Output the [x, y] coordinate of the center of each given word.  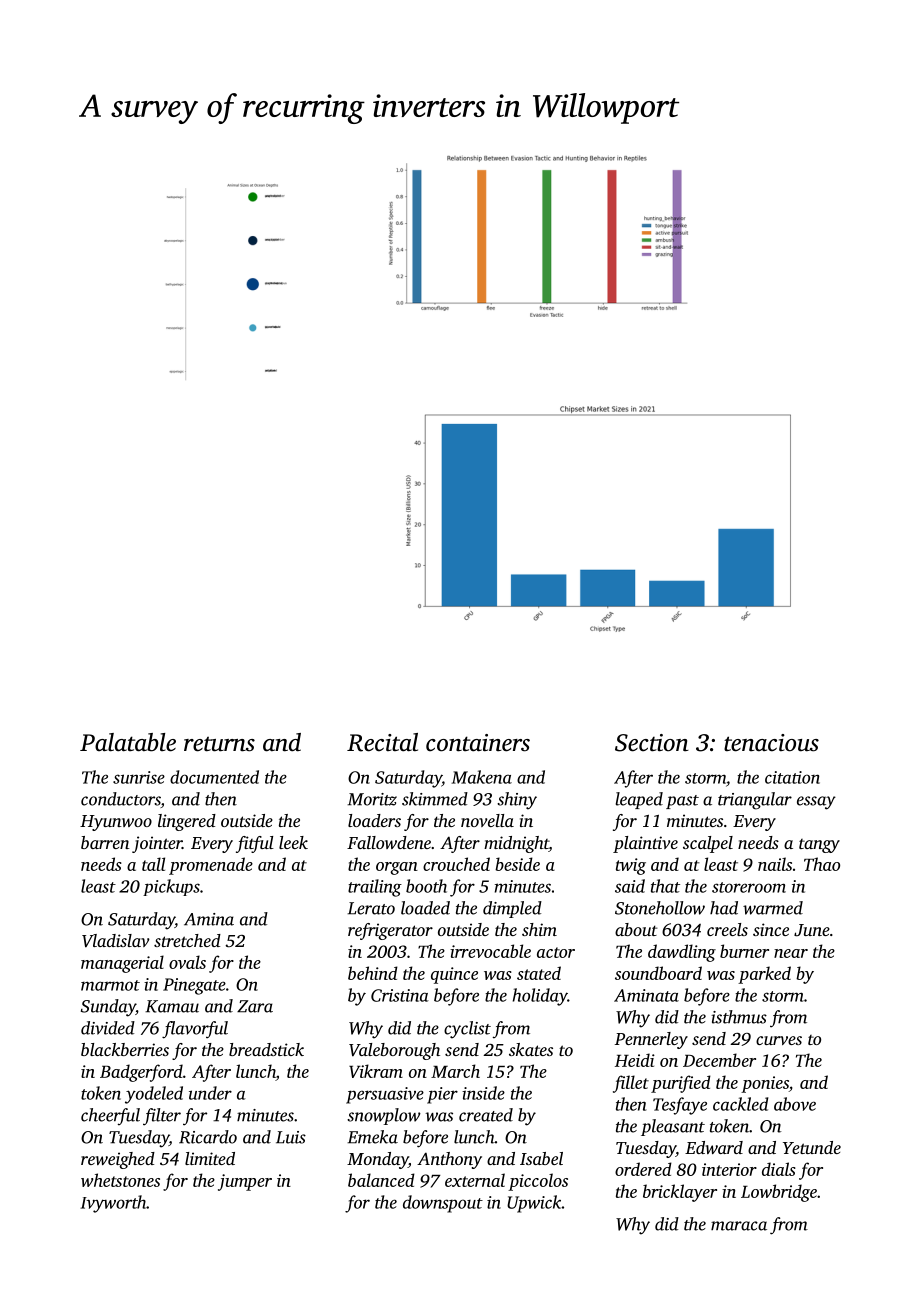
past [682, 802]
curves [779, 1040]
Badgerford [141, 1073]
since [771, 929]
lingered [187, 822]
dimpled [512, 909]
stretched [187, 940]
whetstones [120, 1180]
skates [531, 1049]
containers [478, 743]
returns [219, 744]
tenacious [771, 743]
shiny [517, 801]
